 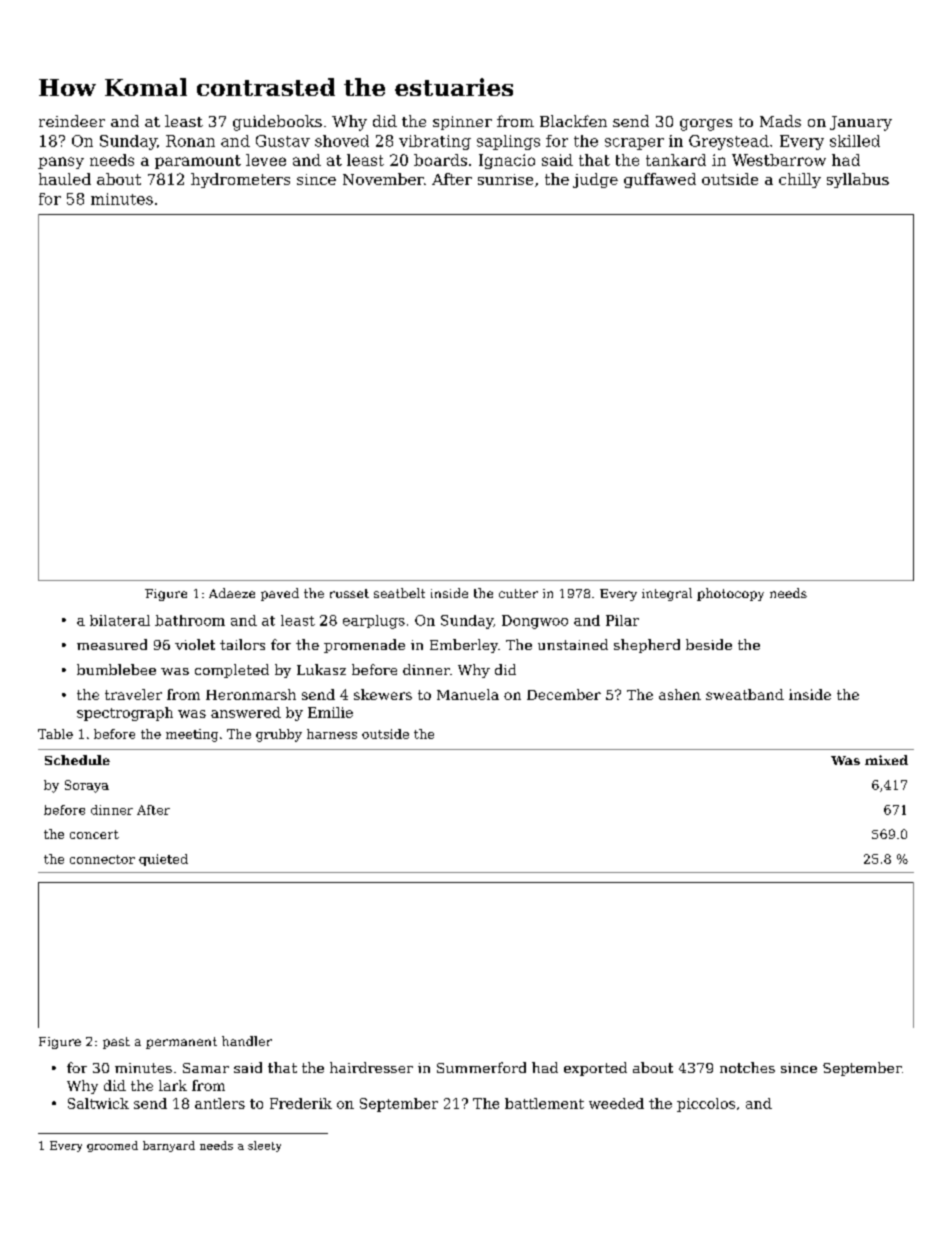 I want to click on Summerford, so click(x=481, y=1067).
